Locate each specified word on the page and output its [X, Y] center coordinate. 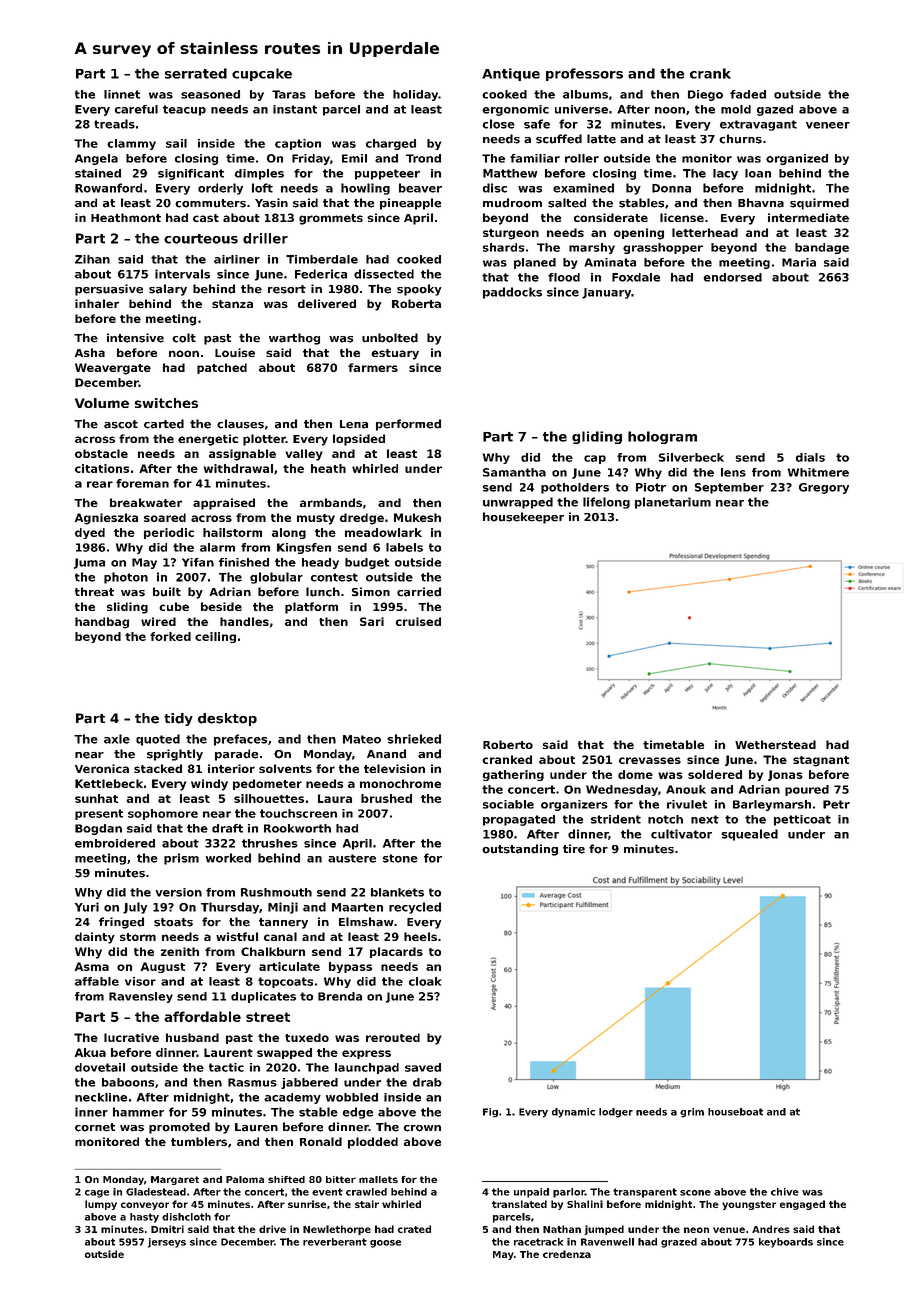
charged [391, 144]
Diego [705, 95]
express [366, 1054]
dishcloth [186, 1217]
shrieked [414, 739]
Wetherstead [775, 744]
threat [94, 592]
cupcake [262, 74]
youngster [749, 1205]
